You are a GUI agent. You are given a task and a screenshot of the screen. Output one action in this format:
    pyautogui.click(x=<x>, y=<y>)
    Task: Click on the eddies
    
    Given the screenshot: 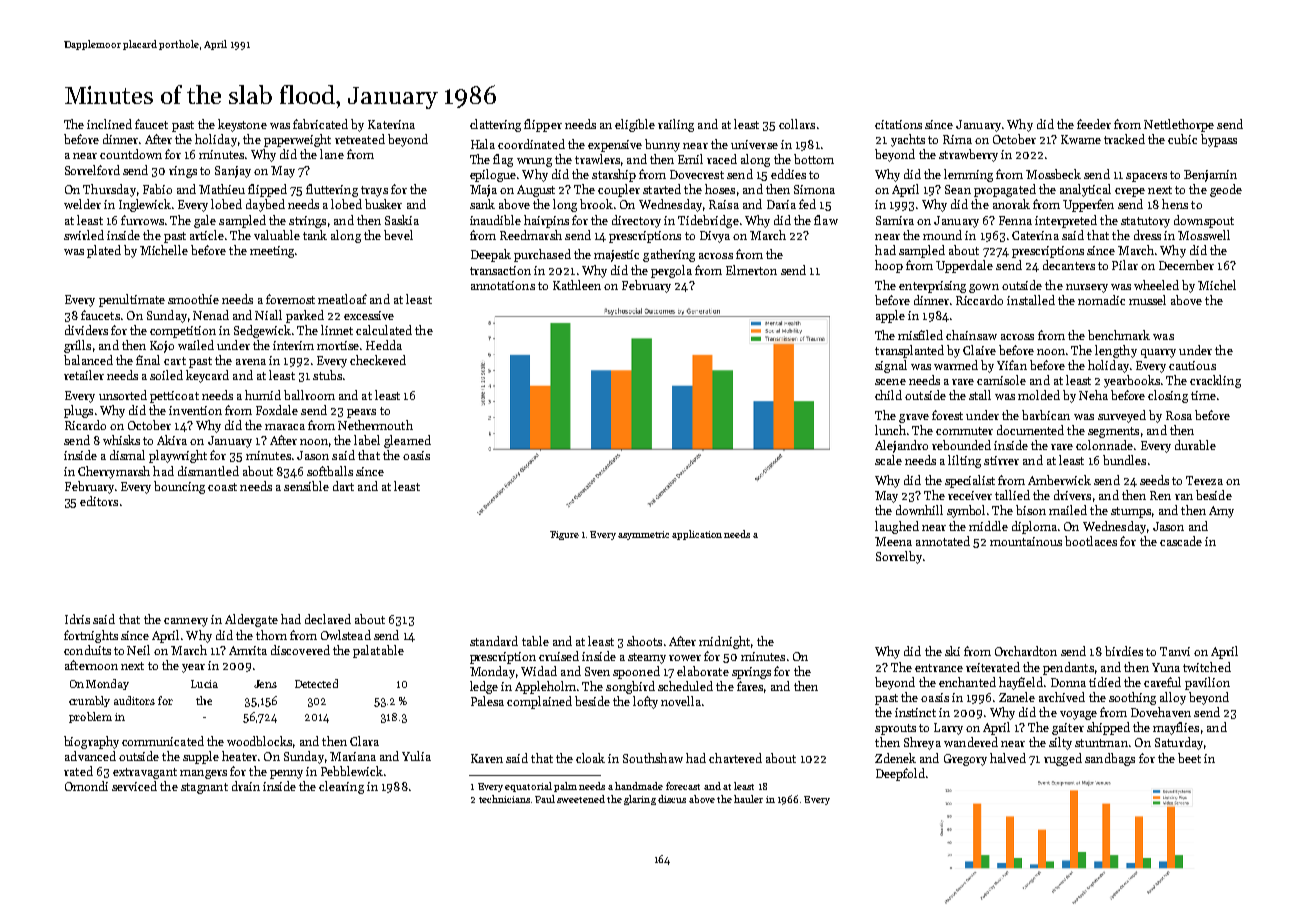 What is the action you would take?
    pyautogui.click(x=788, y=174)
